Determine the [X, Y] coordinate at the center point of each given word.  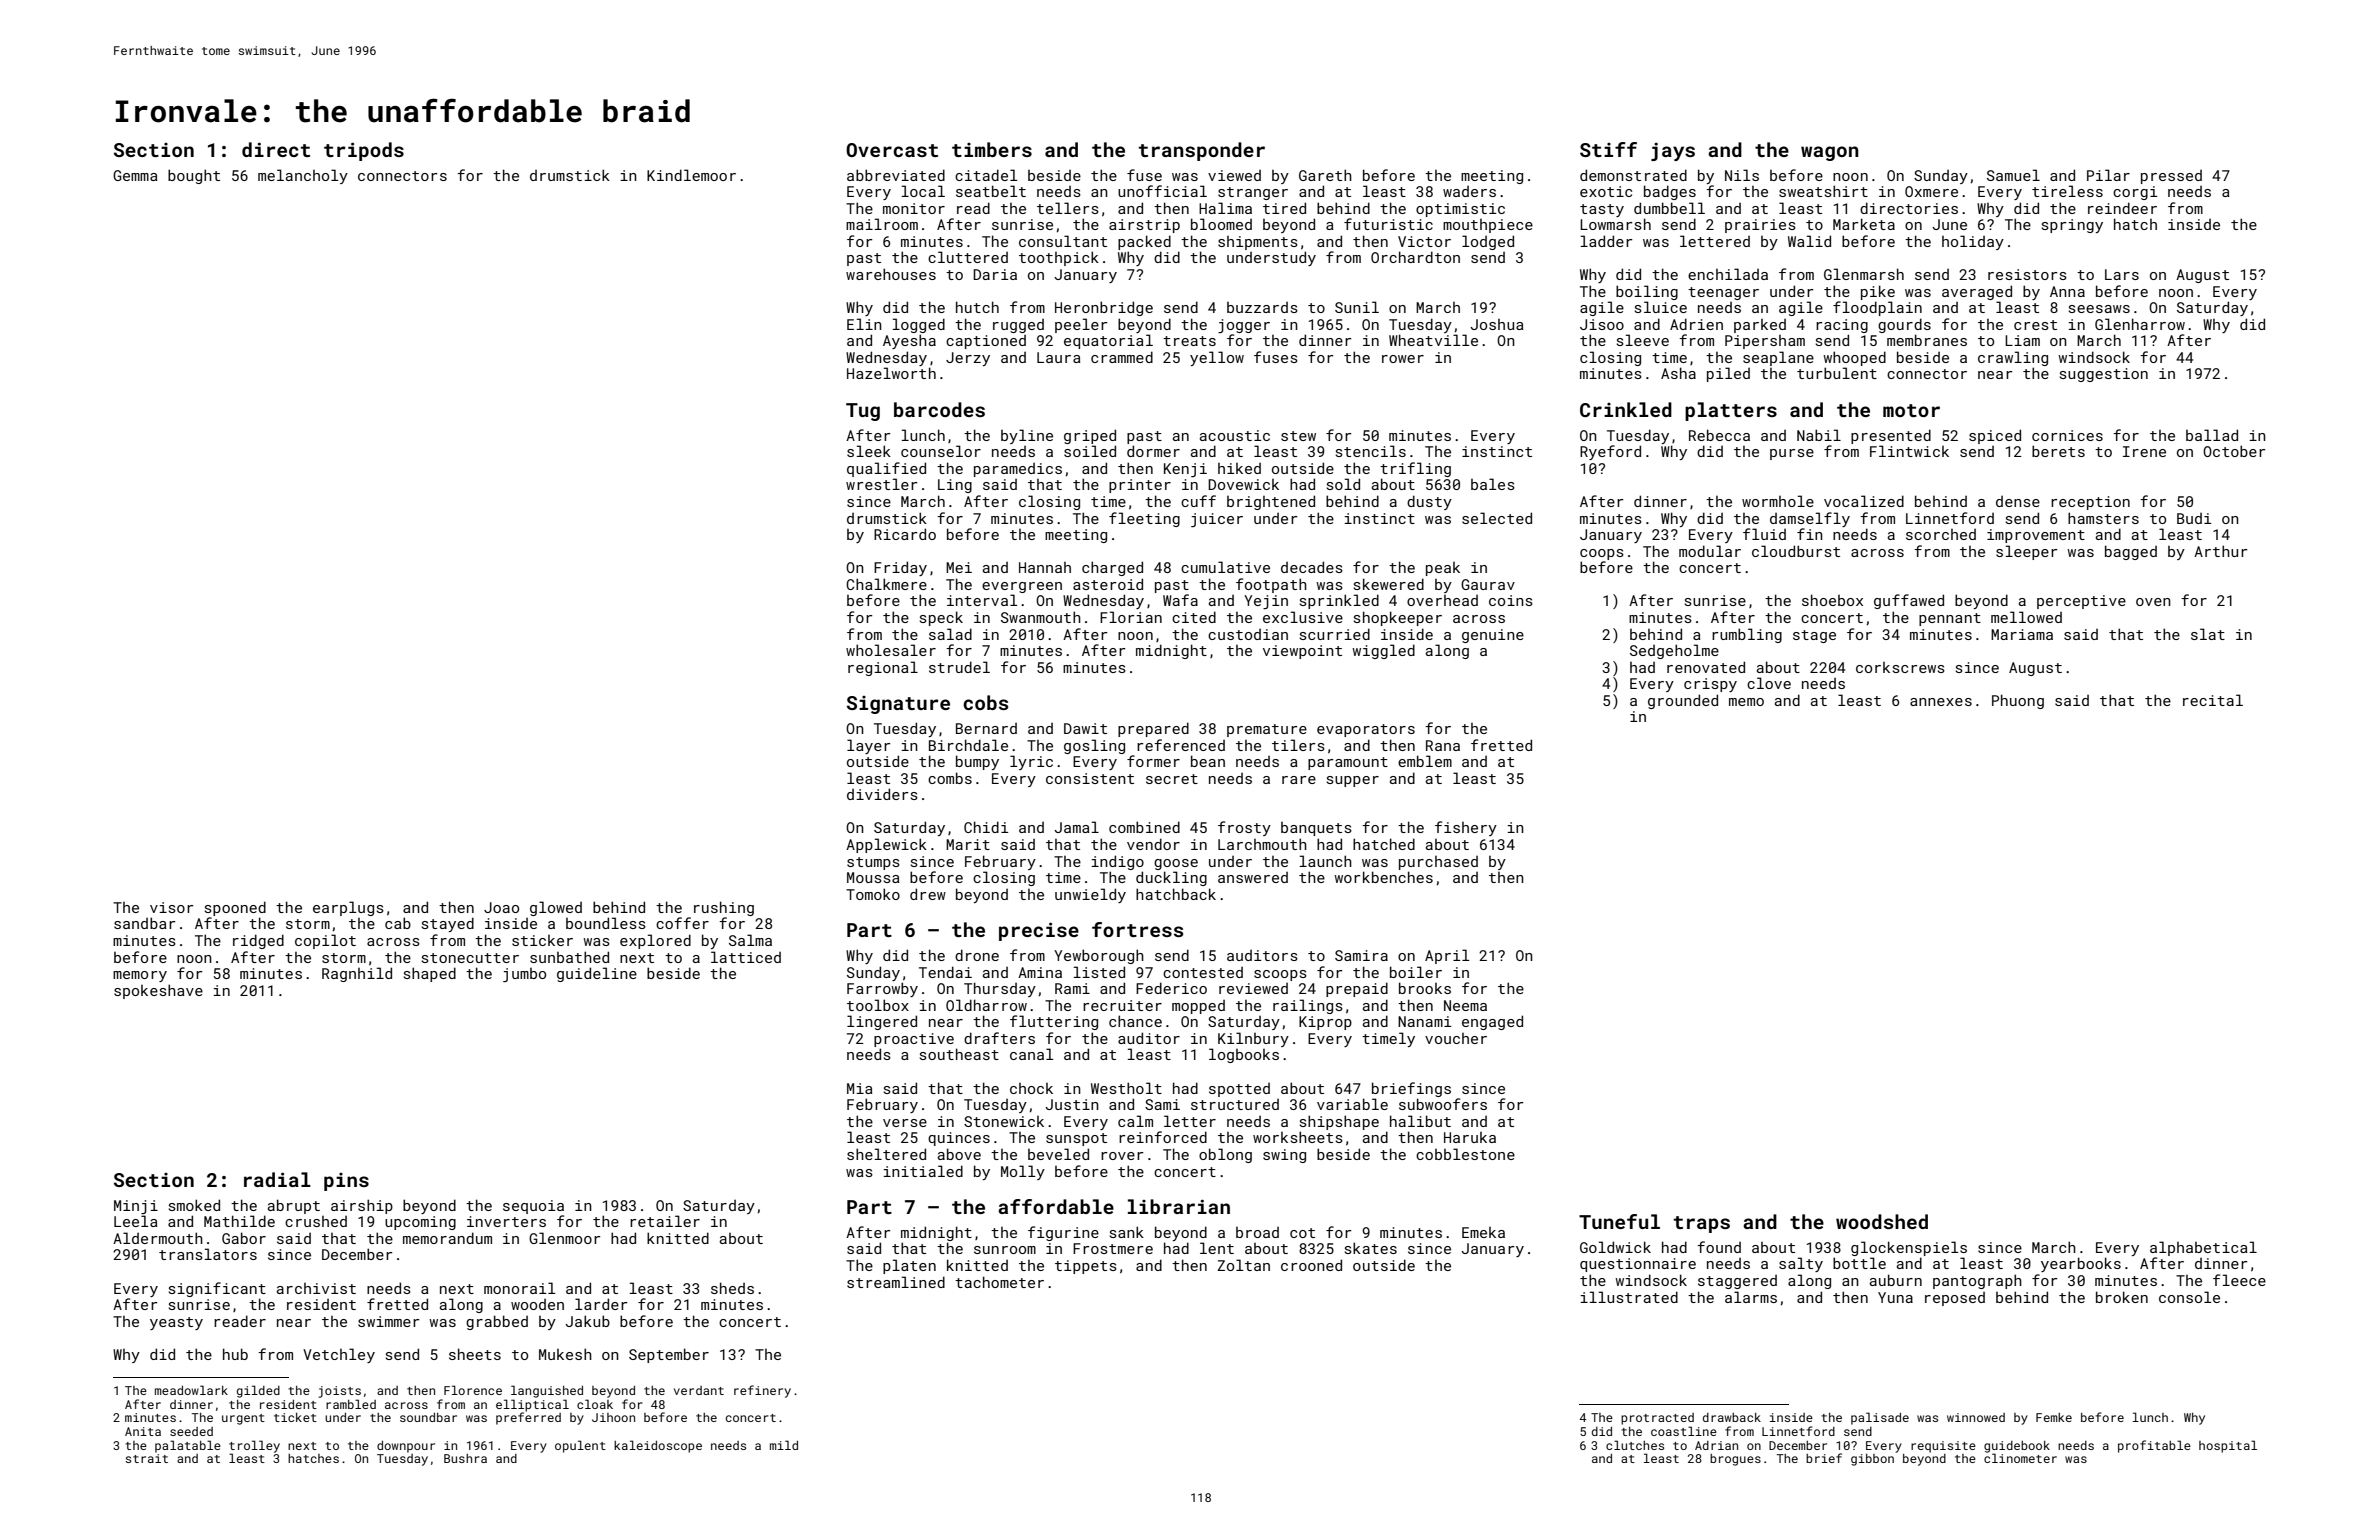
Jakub [587, 1321]
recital [2213, 700]
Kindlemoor [691, 175]
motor [1911, 410]
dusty [1429, 502]
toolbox [878, 1005]
